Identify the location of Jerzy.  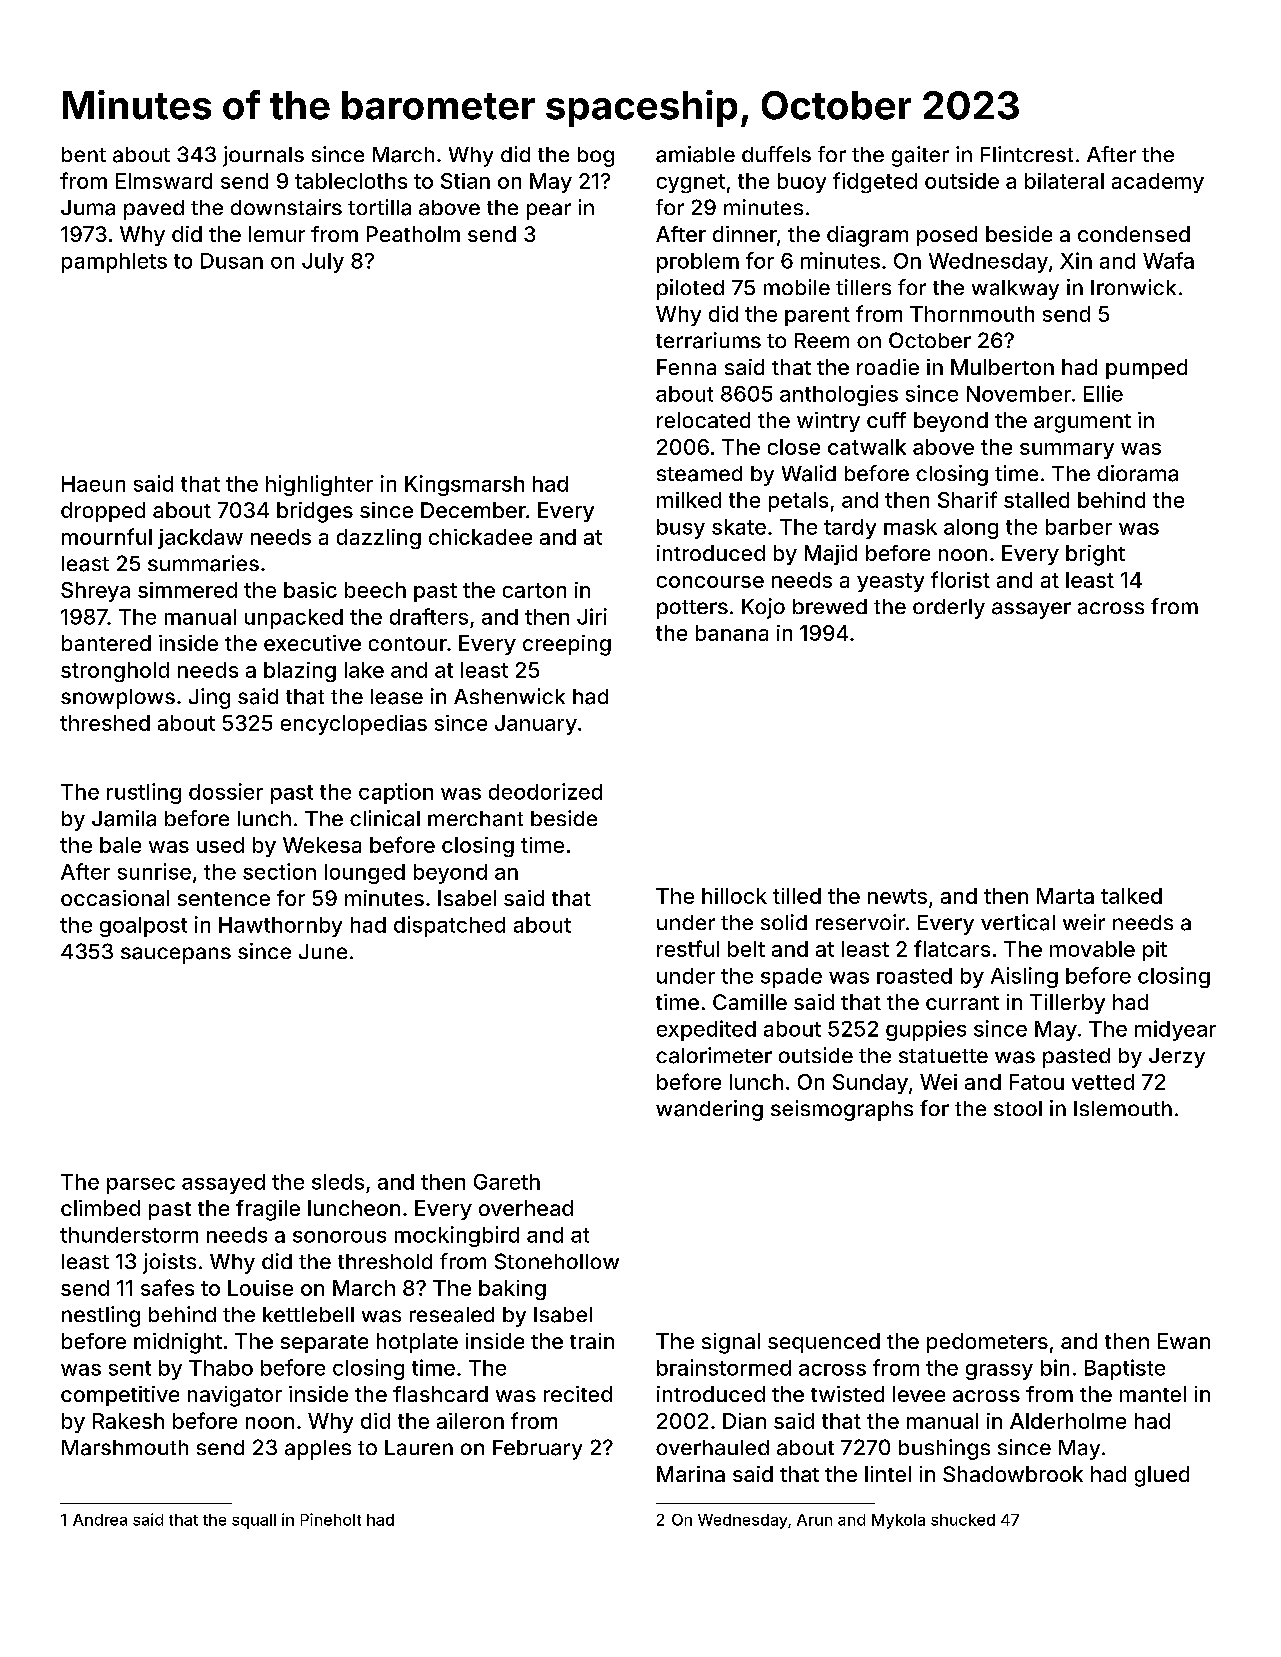
(1177, 1058).
